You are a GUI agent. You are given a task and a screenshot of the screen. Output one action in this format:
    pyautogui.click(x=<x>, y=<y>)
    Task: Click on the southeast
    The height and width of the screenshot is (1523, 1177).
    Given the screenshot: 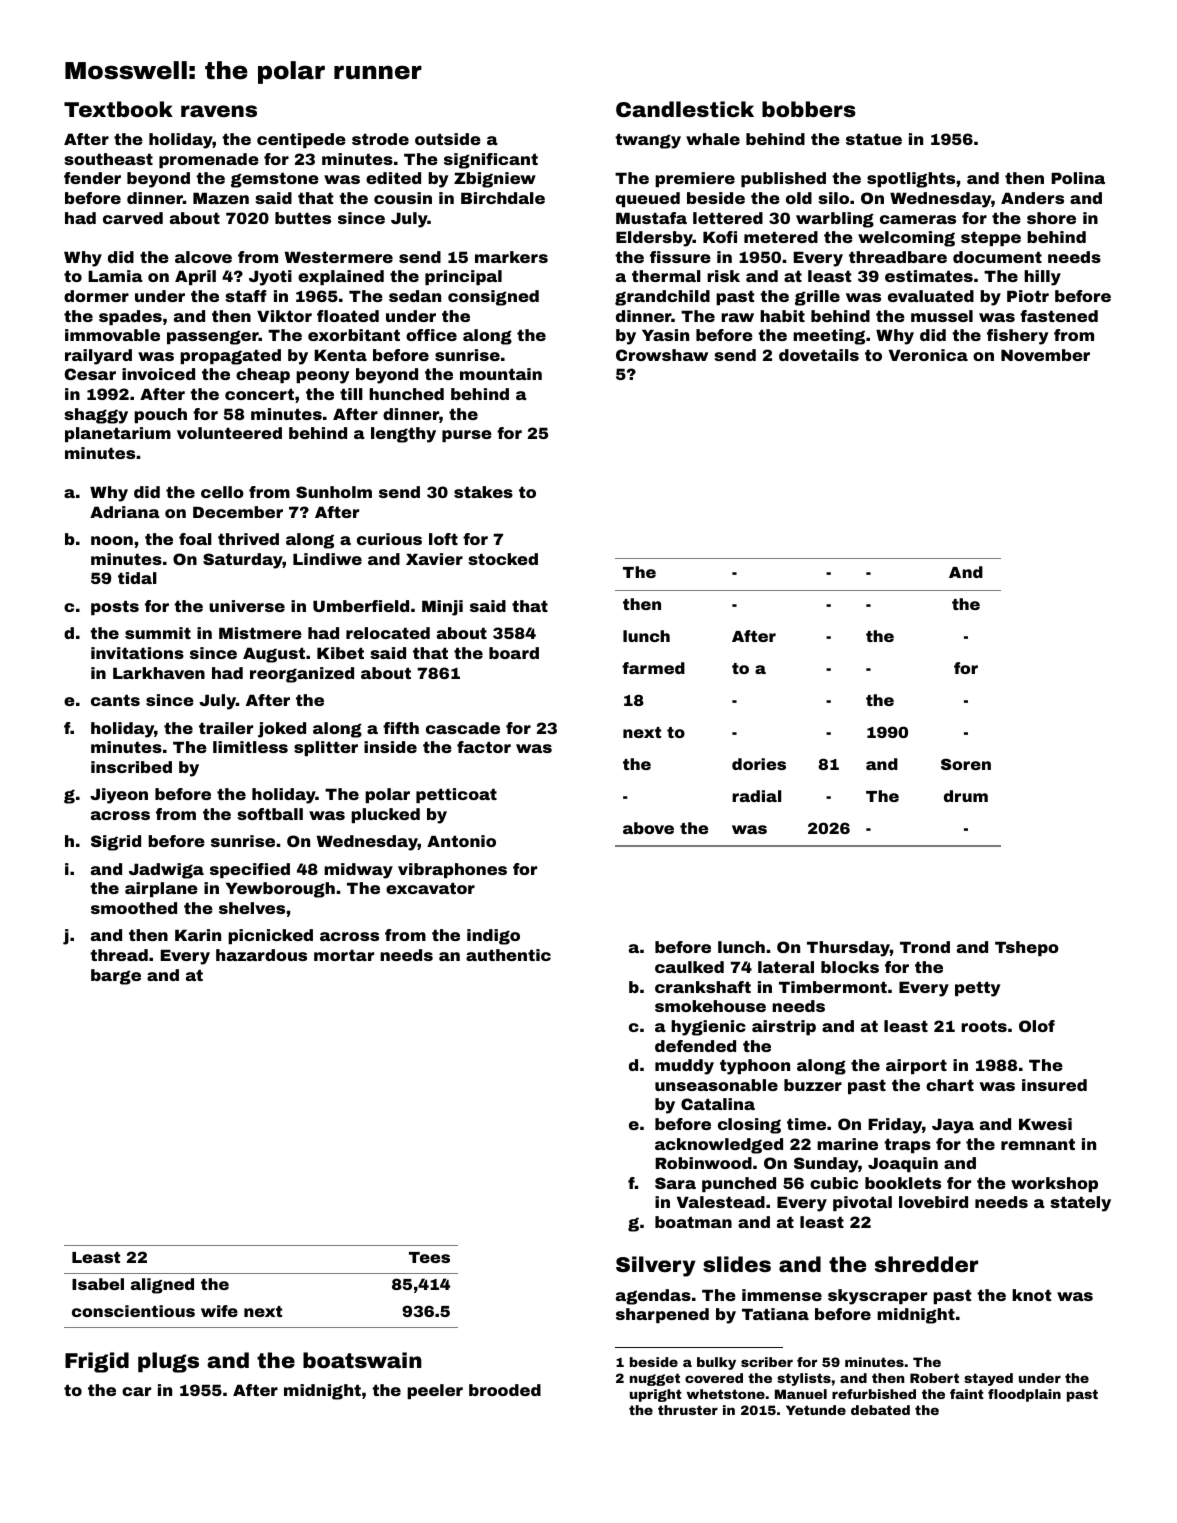 What is the action you would take?
    pyautogui.click(x=108, y=159)
